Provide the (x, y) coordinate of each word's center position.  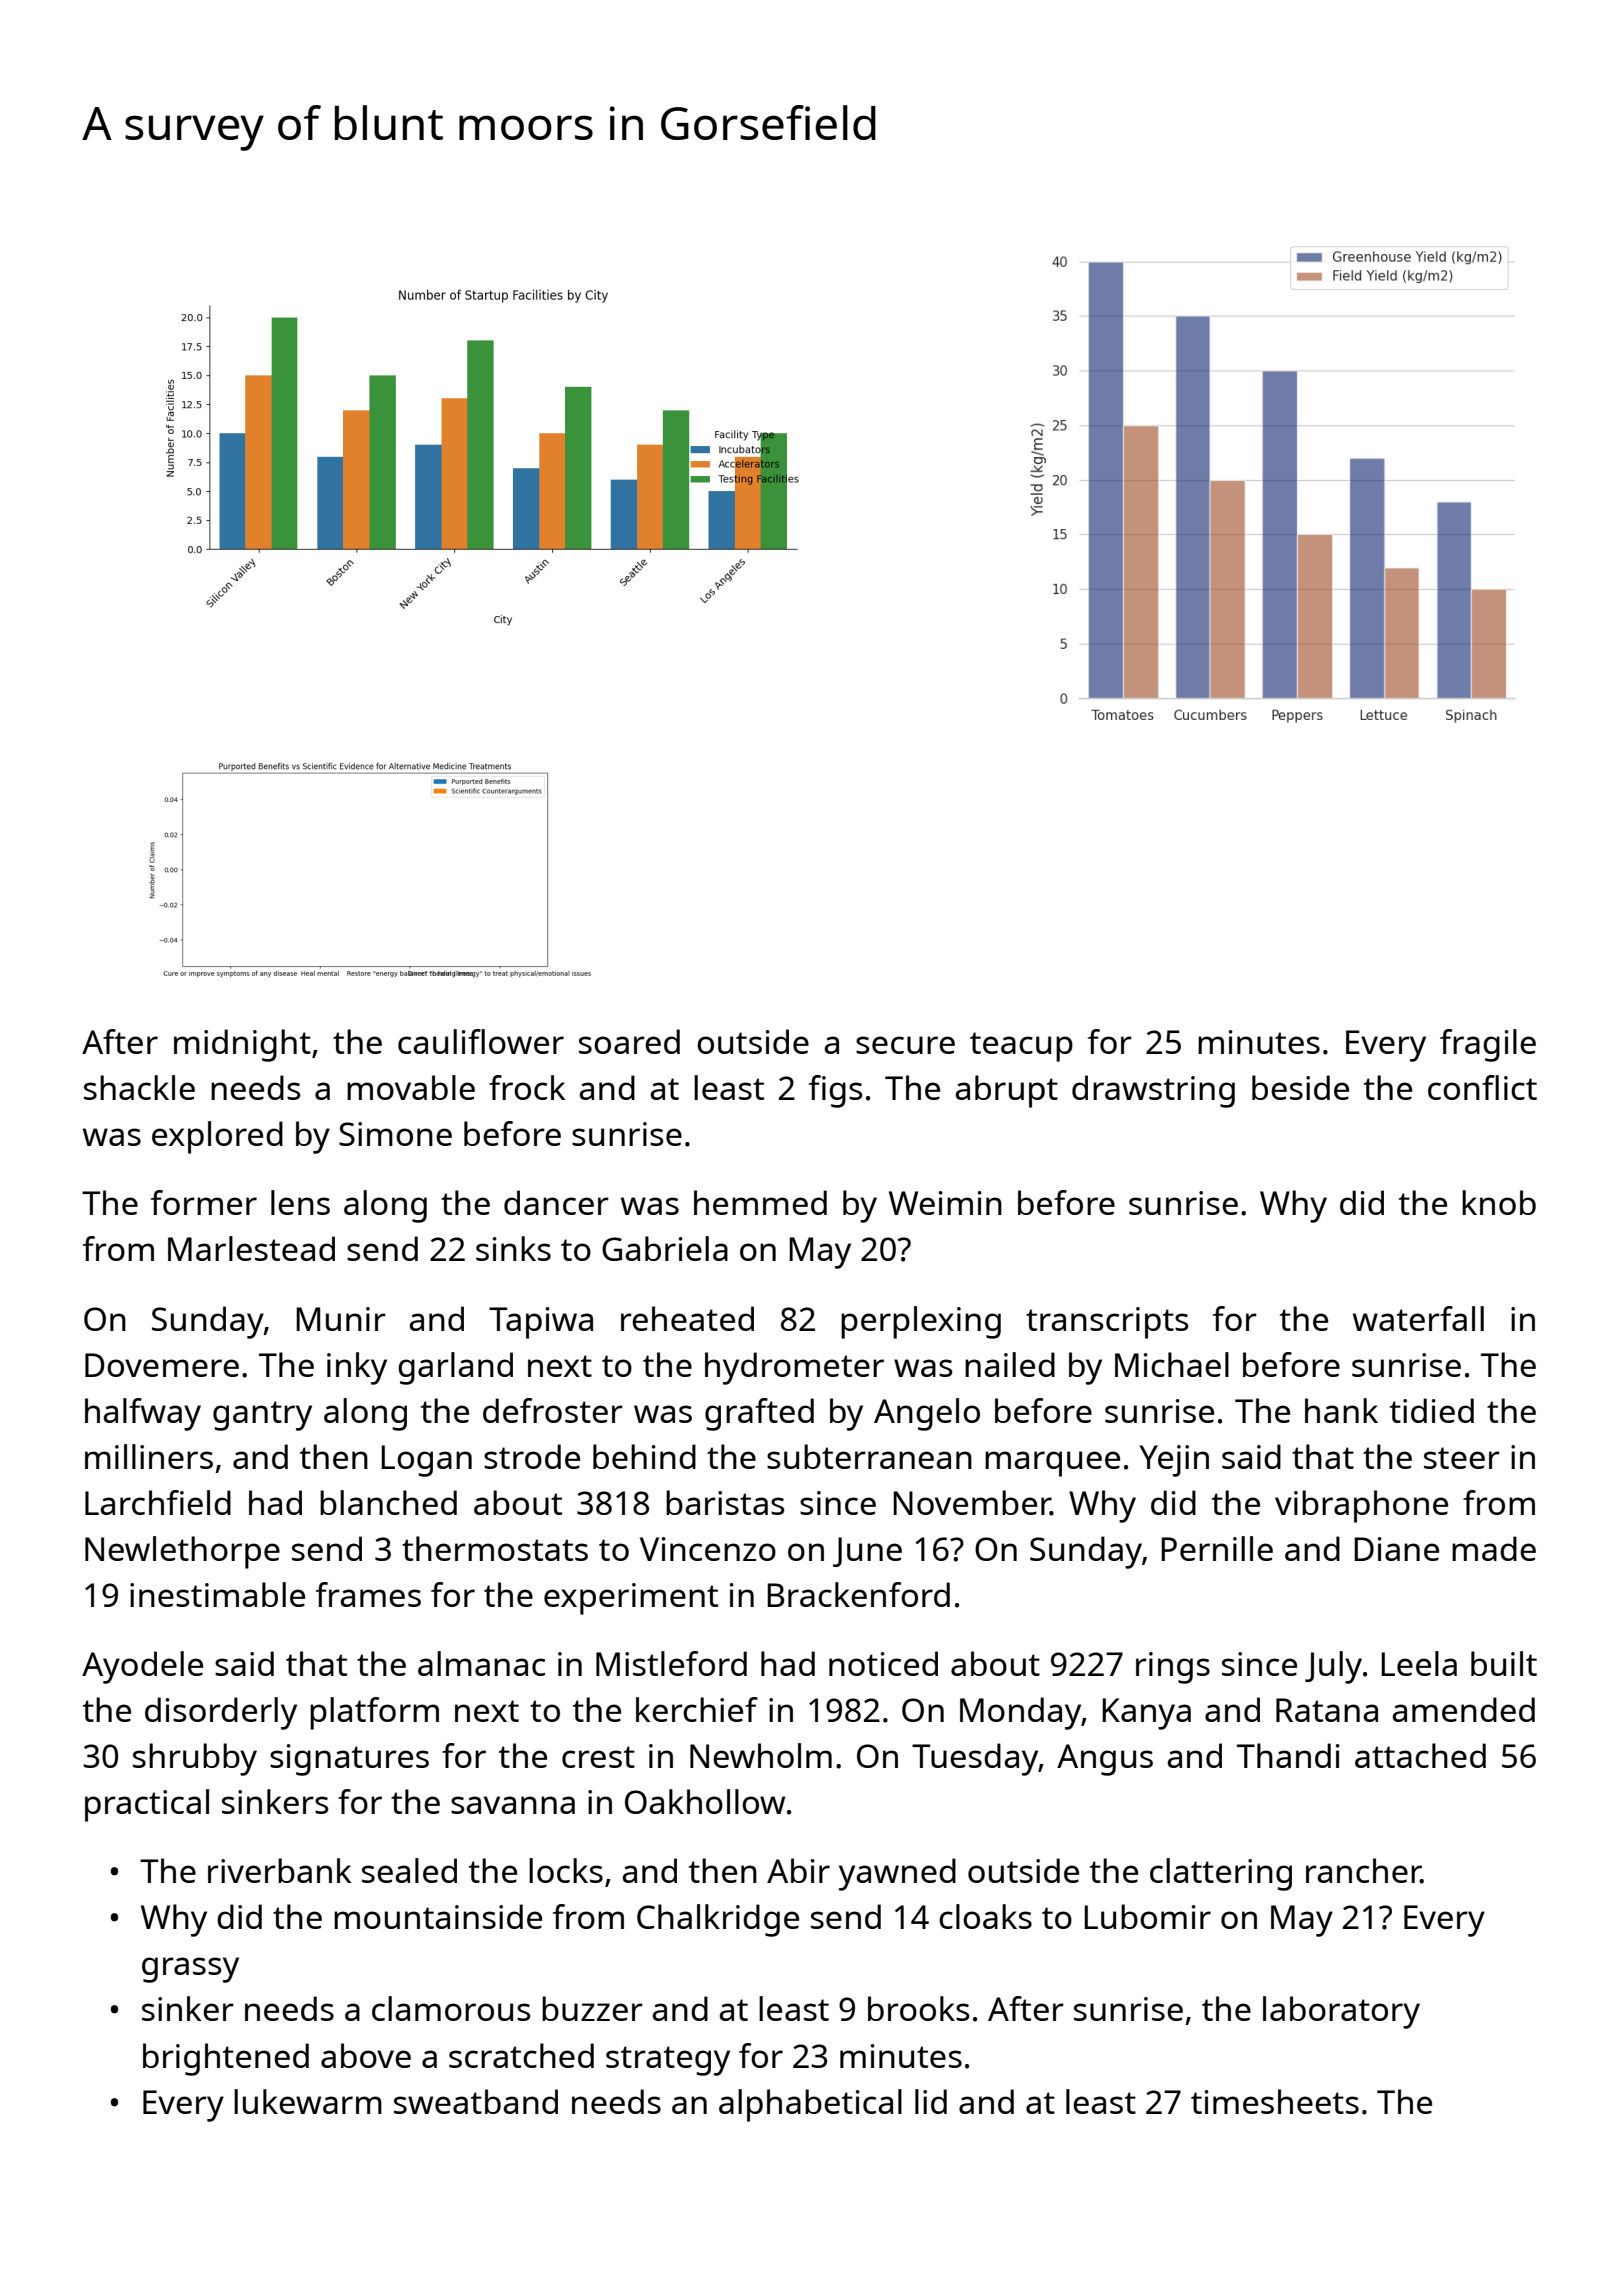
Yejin (1174, 1461)
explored (217, 1137)
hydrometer (794, 1368)
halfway (143, 1414)
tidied (1432, 1410)
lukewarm (308, 2101)
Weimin (945, 1203)
